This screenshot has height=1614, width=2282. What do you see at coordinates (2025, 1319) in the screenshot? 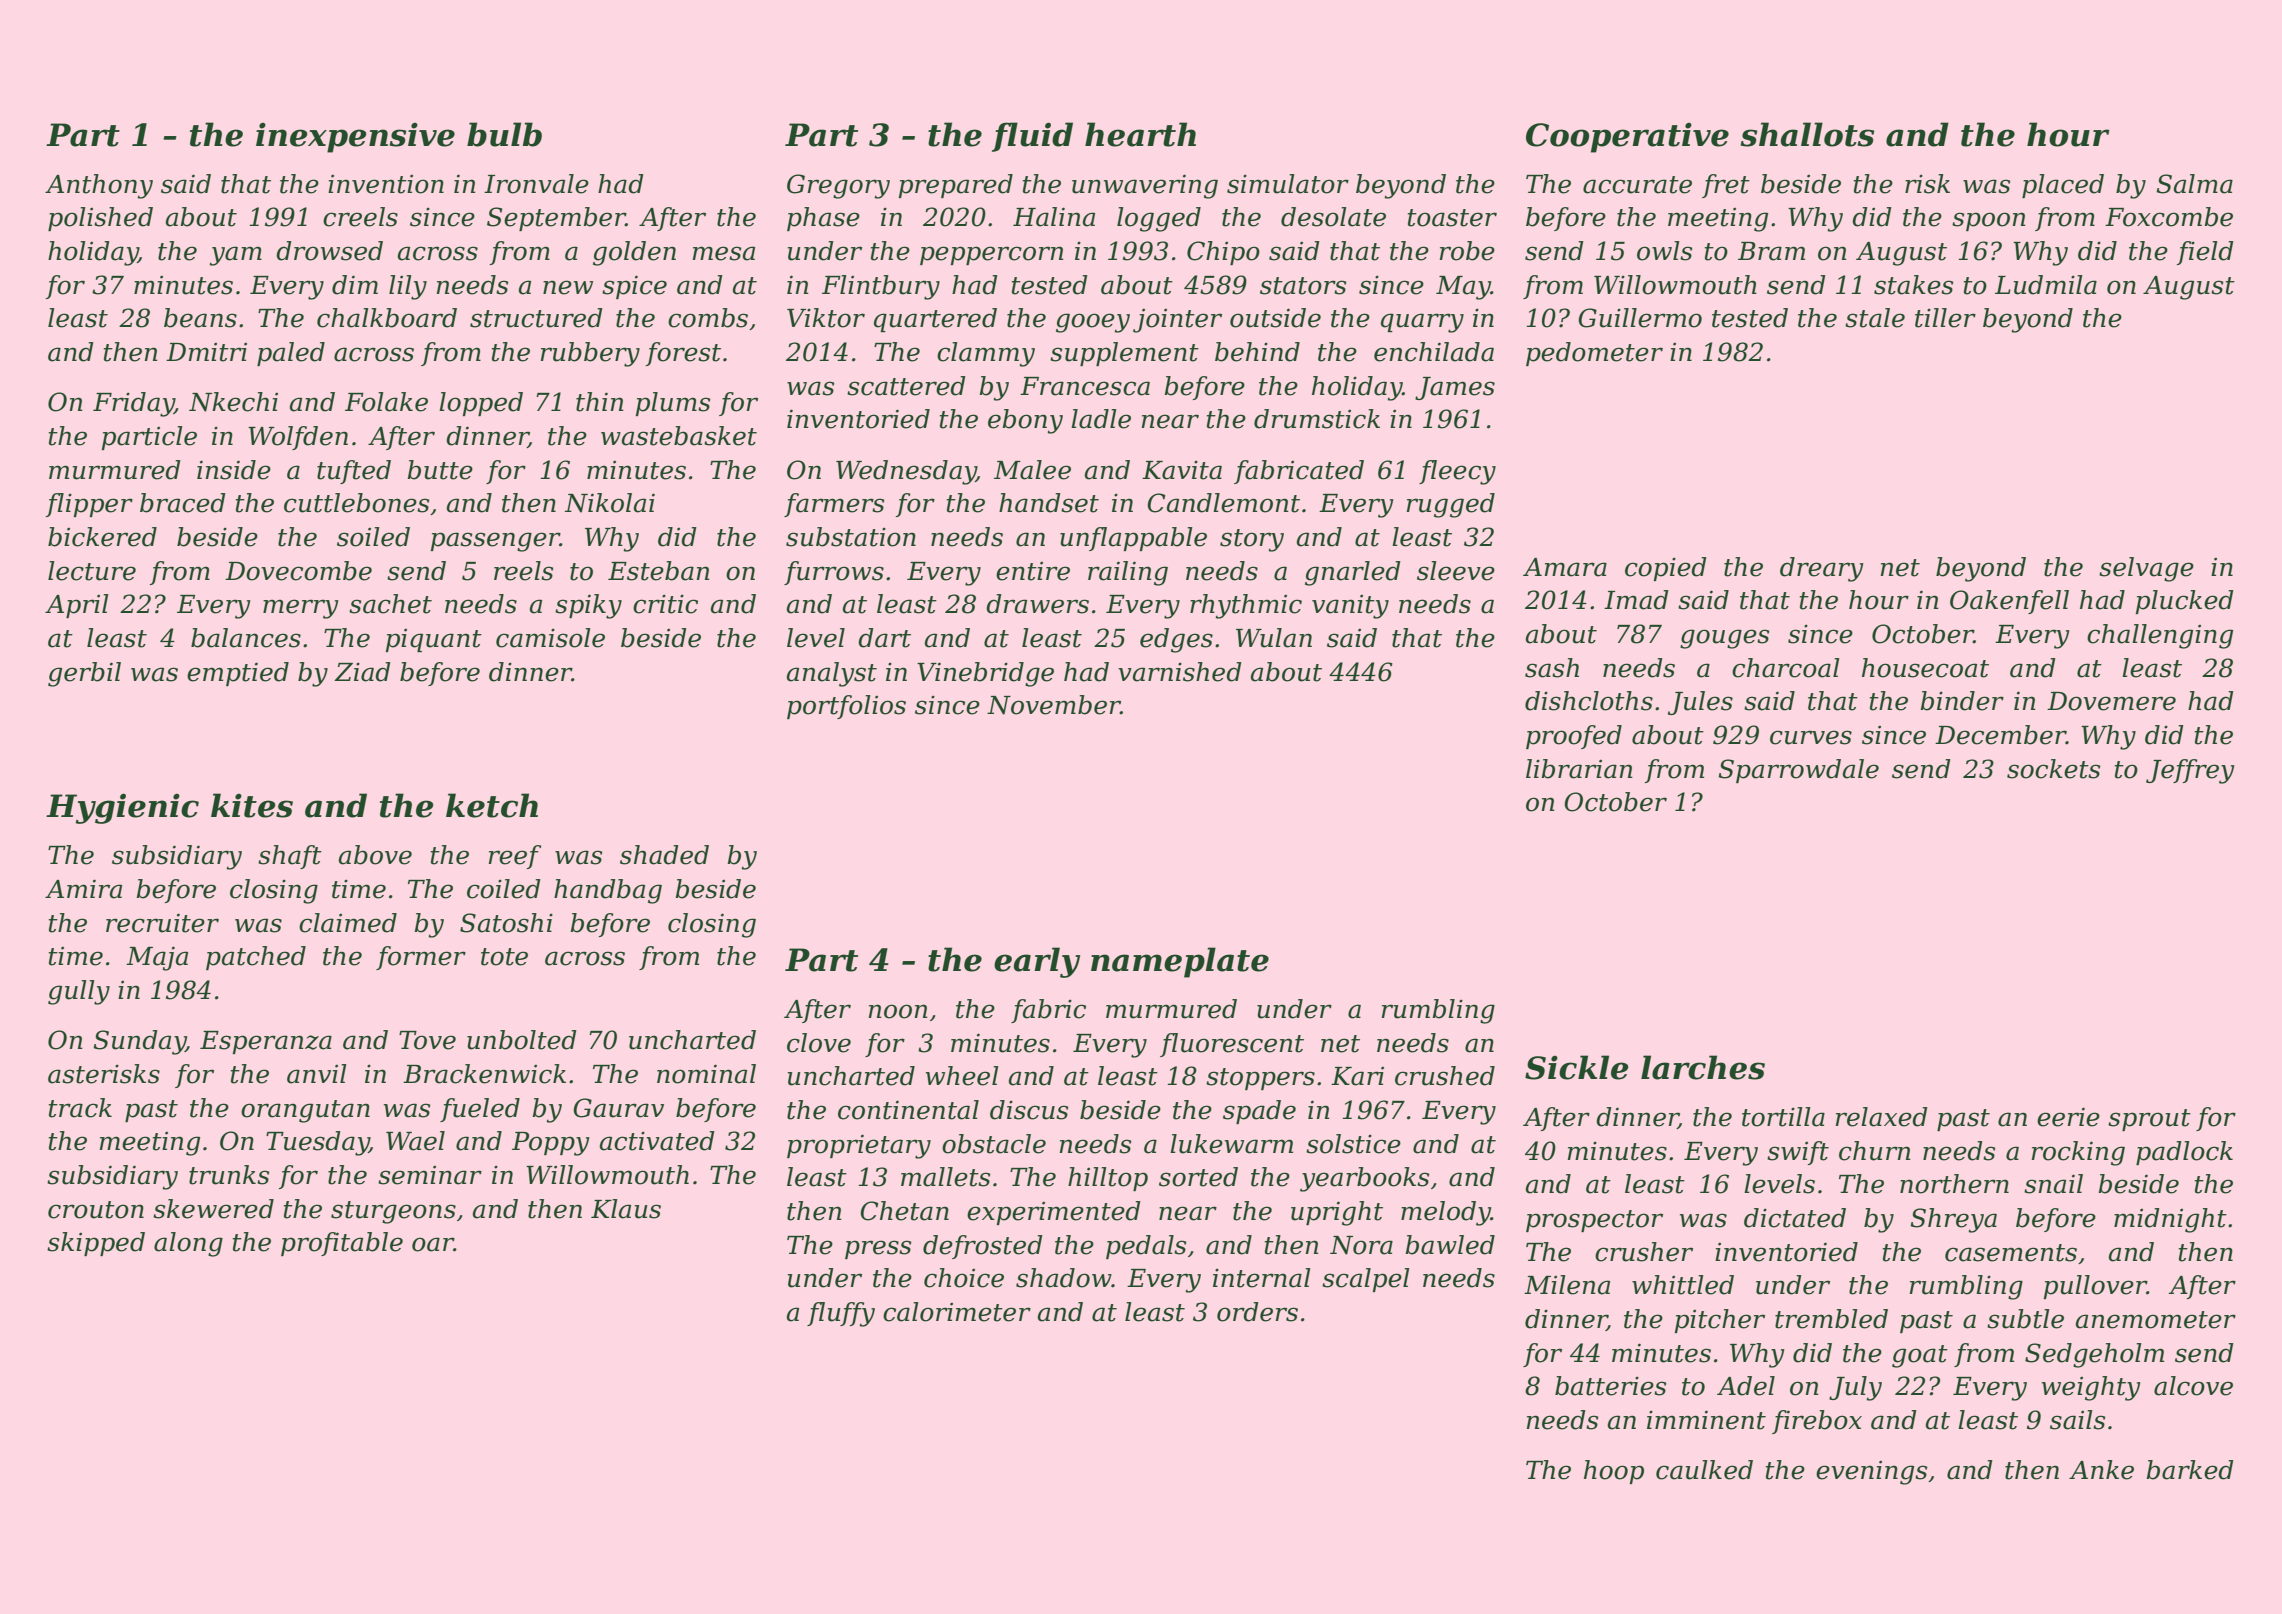
I see `subtle` at bounding box center [2025, 1319].
